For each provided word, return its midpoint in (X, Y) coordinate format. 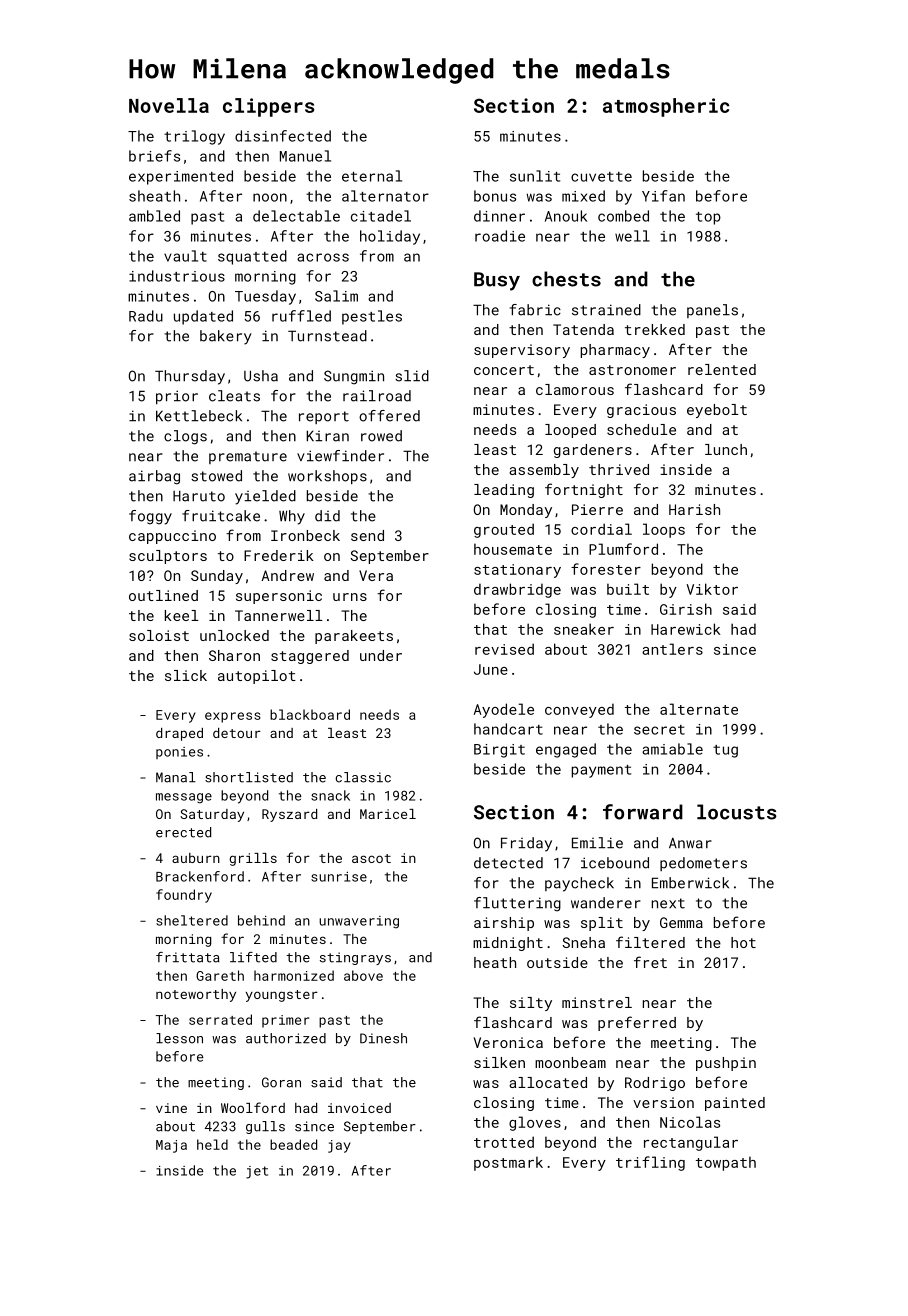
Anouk (566, 216)
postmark (508, 1163)
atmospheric (666, 107)
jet (257, 1172)
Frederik (279, 555)
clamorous (575, 389)
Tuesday (265, 297)
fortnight (584, 490)
